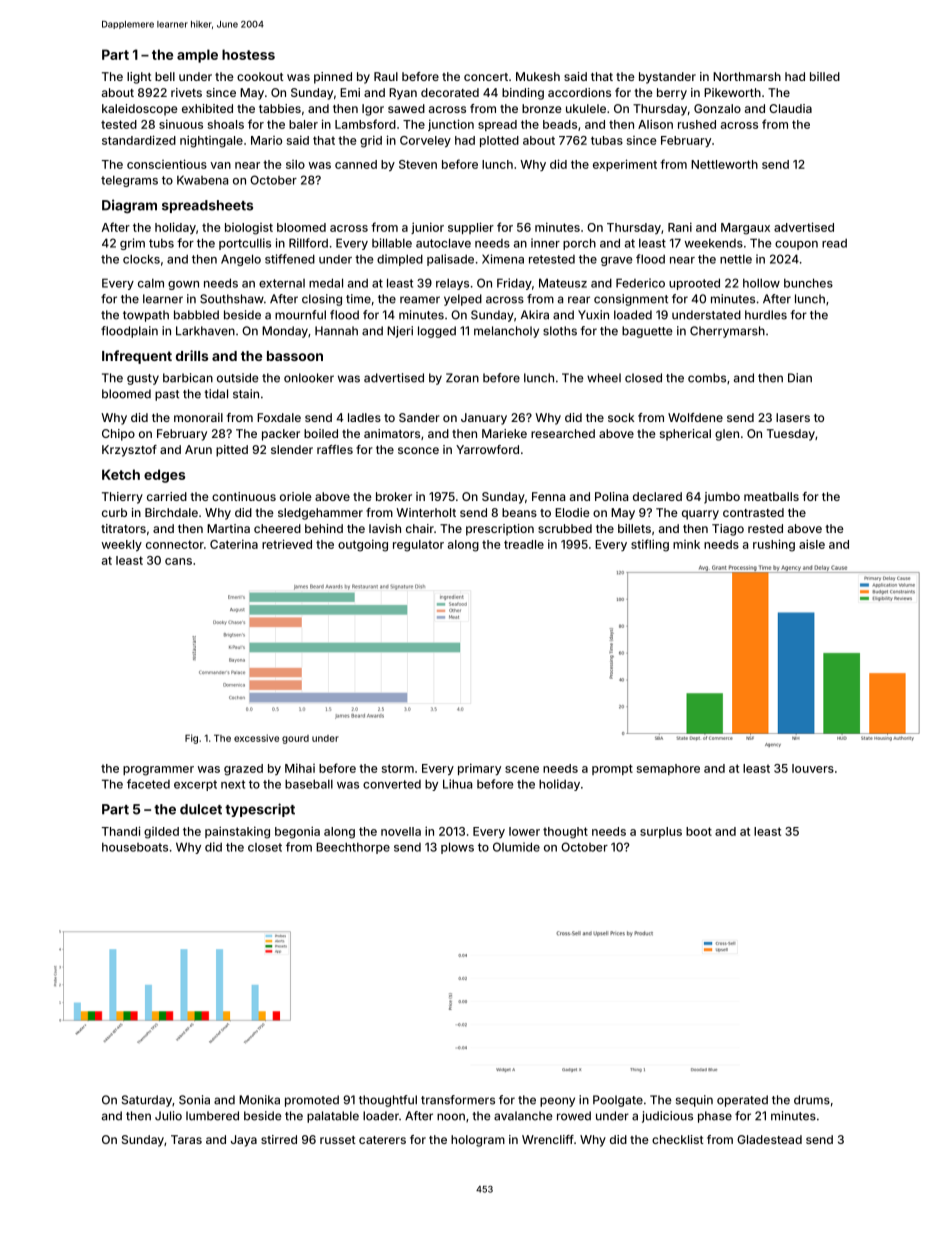 Image resolution: width=952 pixels, height=1233 pixels. What do you see at coordinates (697, 124) in the image?
I see `rushed` at bounding box center [697, 124].
